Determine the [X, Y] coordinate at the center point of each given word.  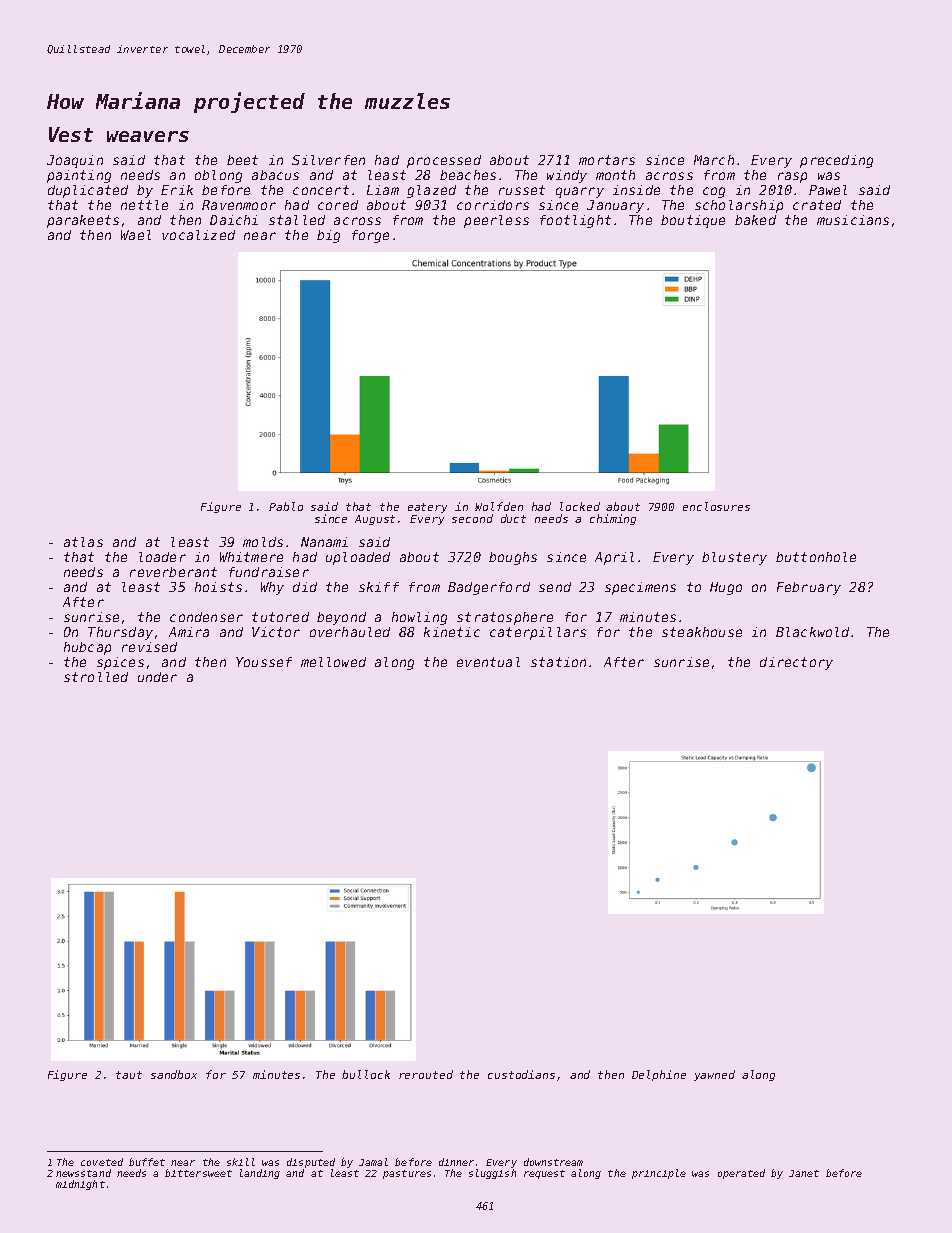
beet [242, 160]
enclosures [716, 506]
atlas [83, 542]
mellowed [333, 662]
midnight [80, 1185]
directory [796, 663]
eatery [427, 508]
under [157, 677]
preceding [836, 161]
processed [444, 161]
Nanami [324, 542]
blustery [734, 558]
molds [263, 542]
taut [129, 1075]
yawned [714, 1075]
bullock [366, 1074]
